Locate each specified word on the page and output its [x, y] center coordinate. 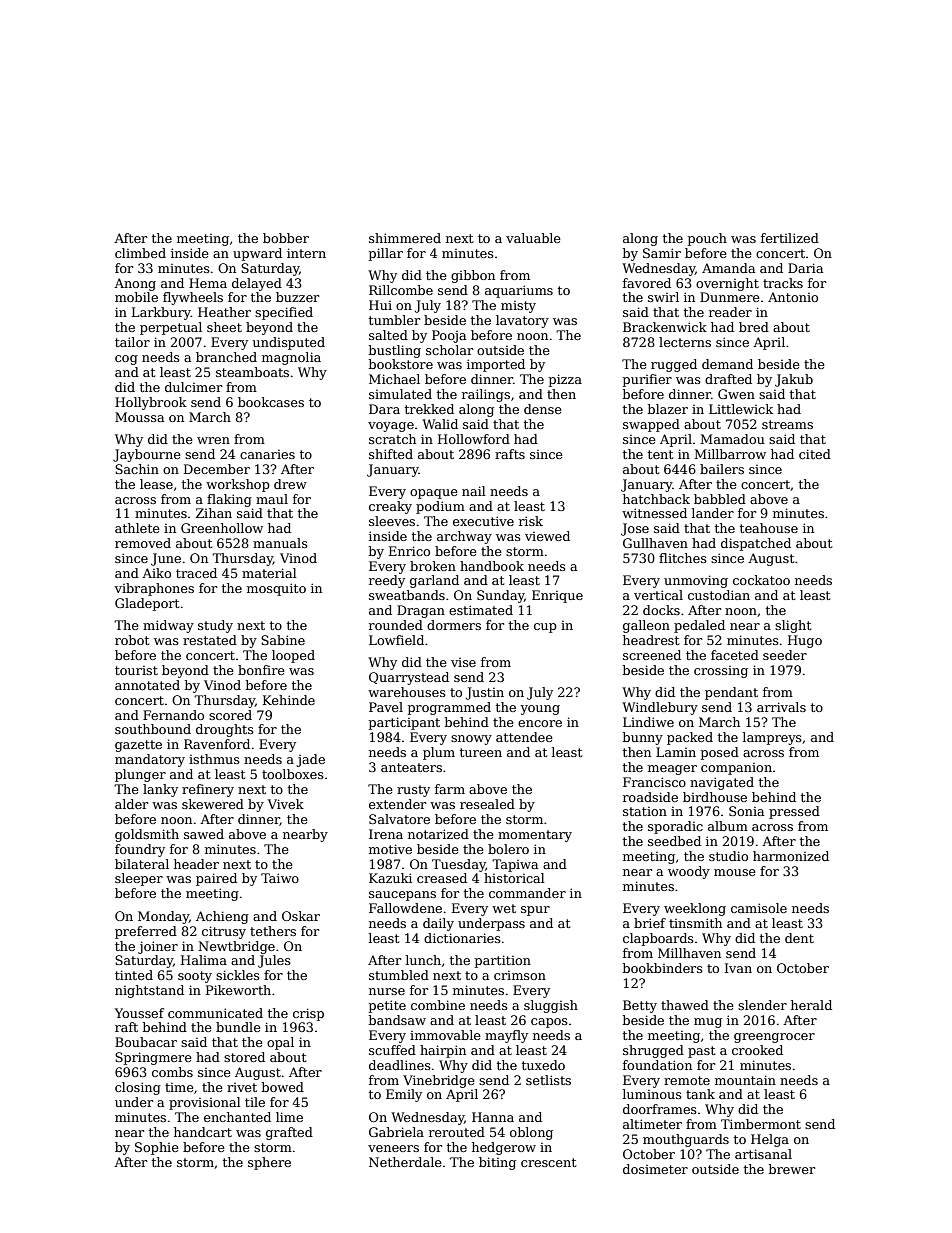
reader [730, 312]
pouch [707, 239]
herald [811, 1005]
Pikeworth [238, 990]
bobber [286, 238]
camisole [759, 908]
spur [535, 911]
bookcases [271, 402]
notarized [438, 834]
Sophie [157, 1148]
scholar [449, 350]
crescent [548, 1162]
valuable [533, 238]
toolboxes [293, 774]
